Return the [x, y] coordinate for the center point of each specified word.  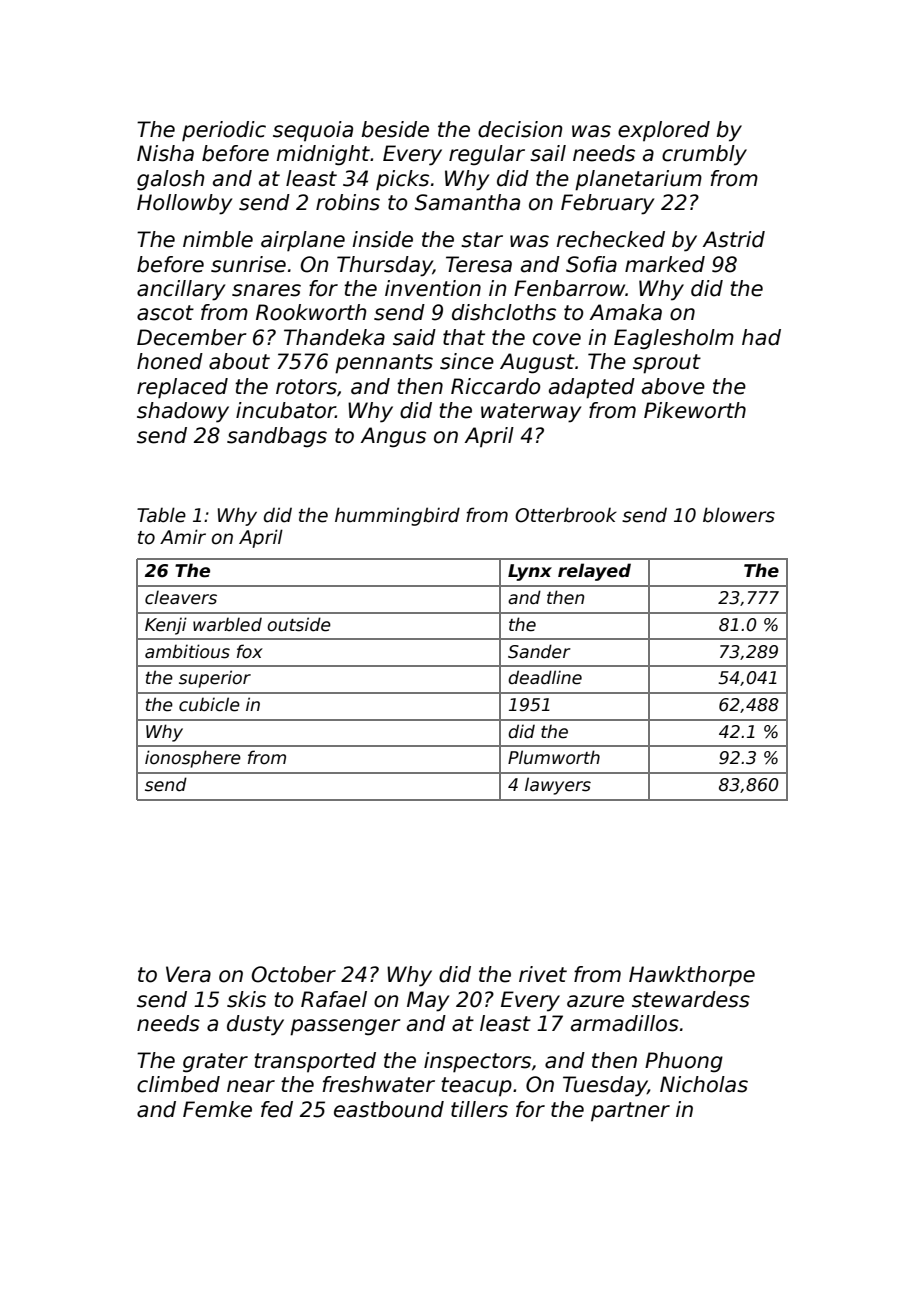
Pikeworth [695, 410]
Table [161, 515]
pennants [384, 364]
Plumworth [554, 757]
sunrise [248, 264]
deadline [545, 677]
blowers [739, 515]
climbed [178, 1084]
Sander [539, 651]
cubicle [209, 704]
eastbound [389, 1109]
